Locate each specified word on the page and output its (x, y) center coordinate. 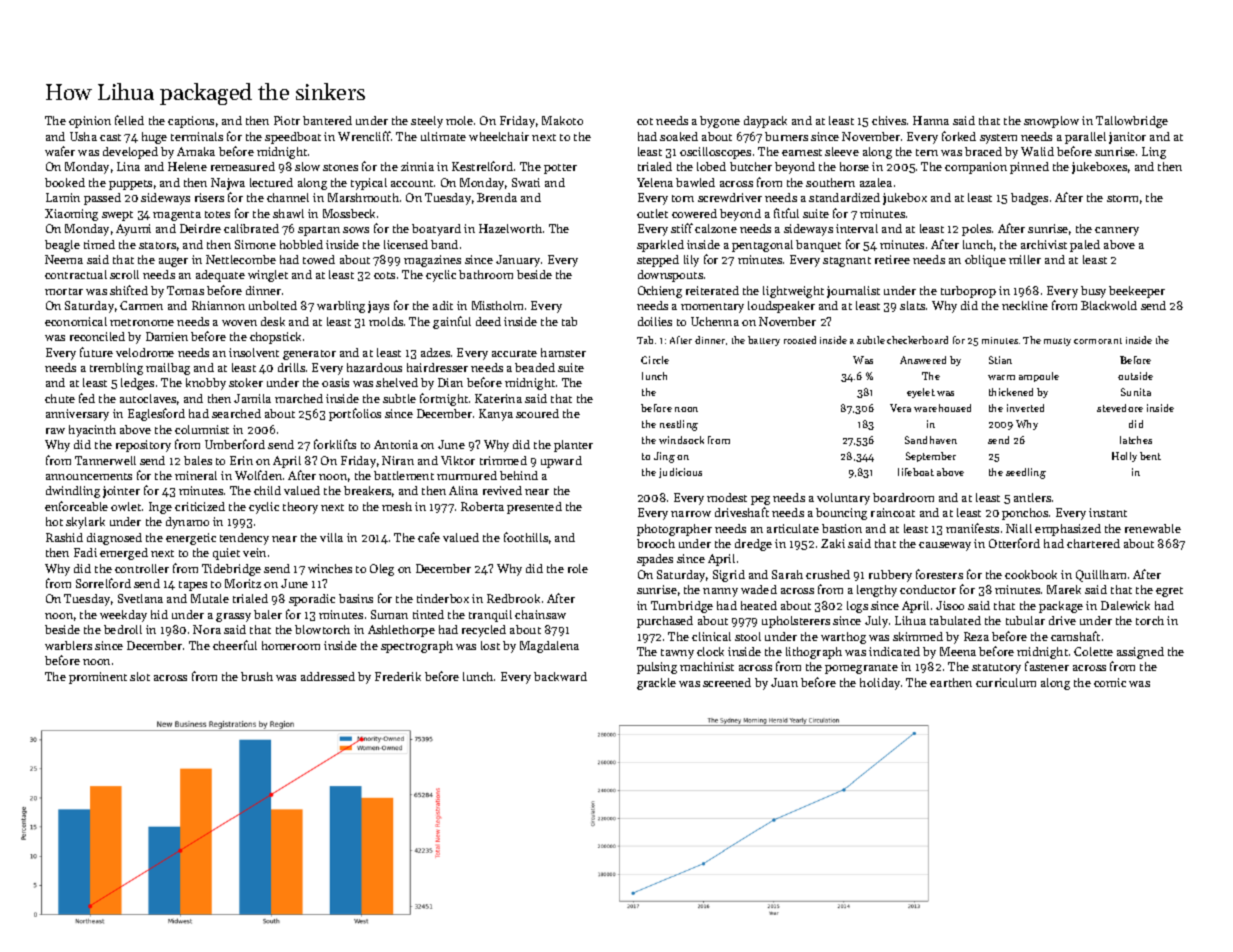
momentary (712, 308)
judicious (680, 473)
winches (330, 568)
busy (1093, 292)
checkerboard (917, 340)
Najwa (228, 184)
